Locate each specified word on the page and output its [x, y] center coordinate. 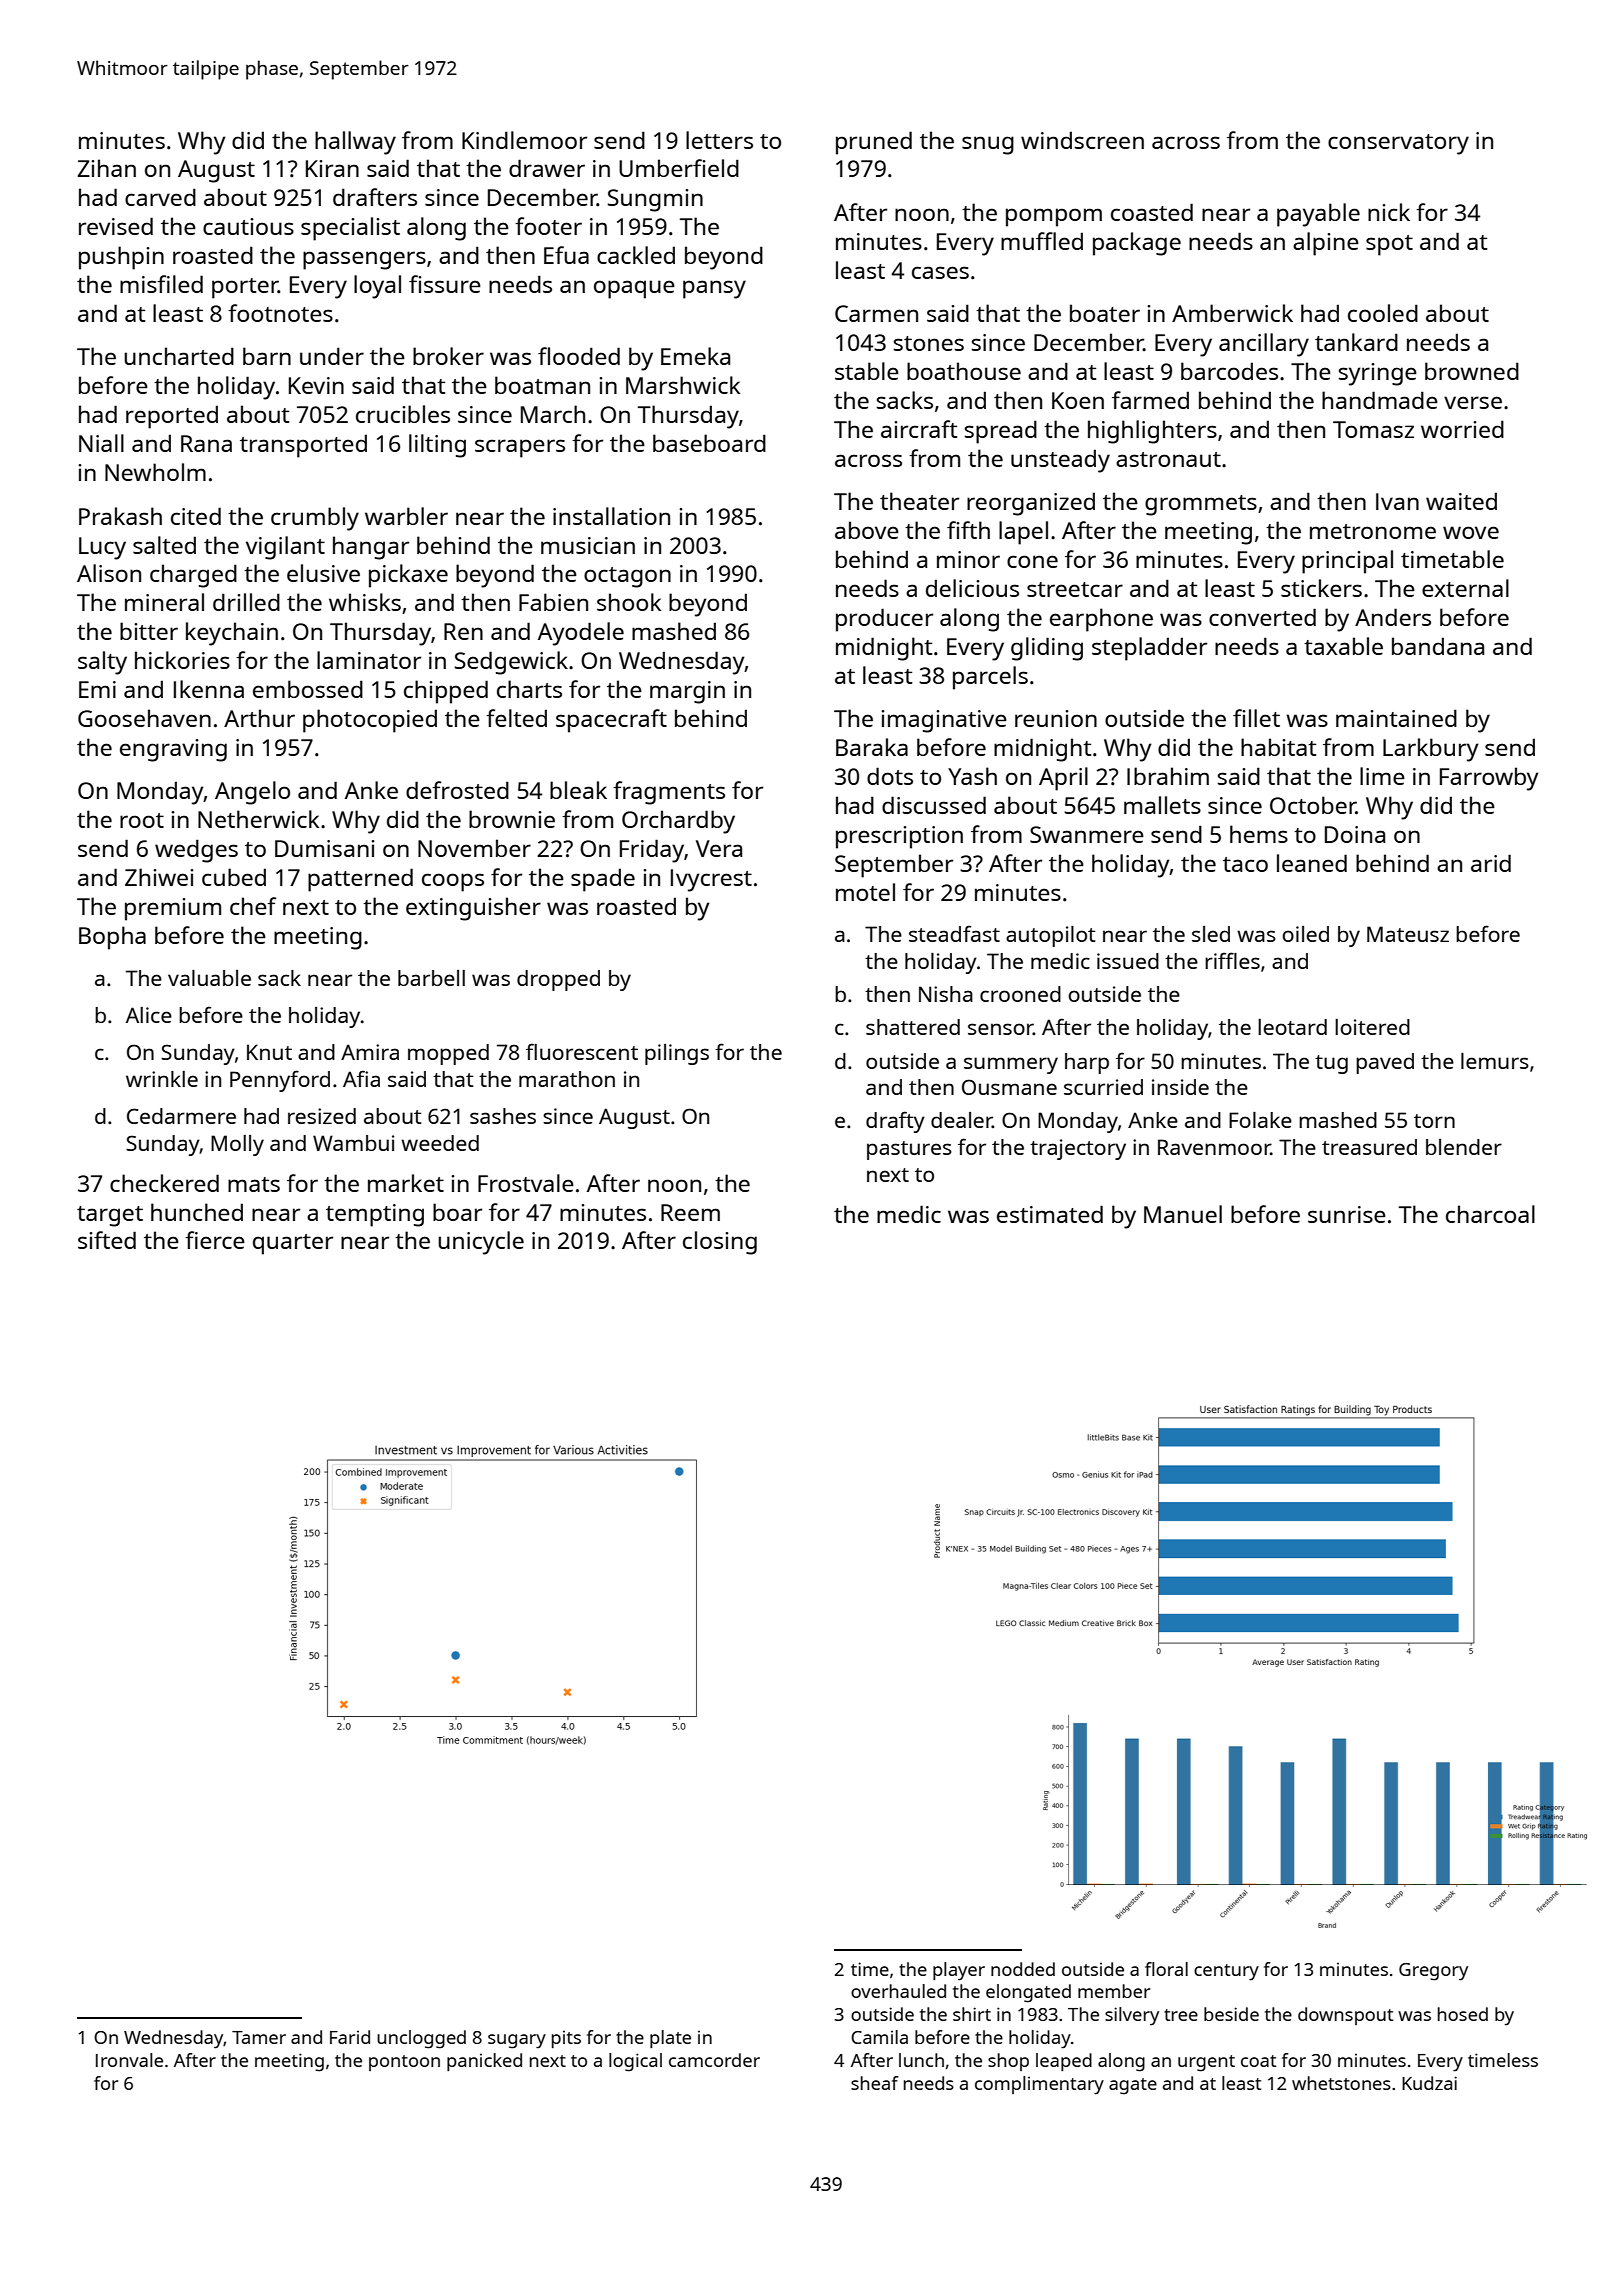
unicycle [481, 1243]
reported [172, 417]
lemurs [1495, 1061]
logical [635, 2062]
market [406, 1183]
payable [1318, 215]
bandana [1438, 646]
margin [687, 692]
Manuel [1183, 1214]
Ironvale [129, 2060]
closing [720, 1243]
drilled [246, 602]
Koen [1078, 400]
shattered [913, 1027]
